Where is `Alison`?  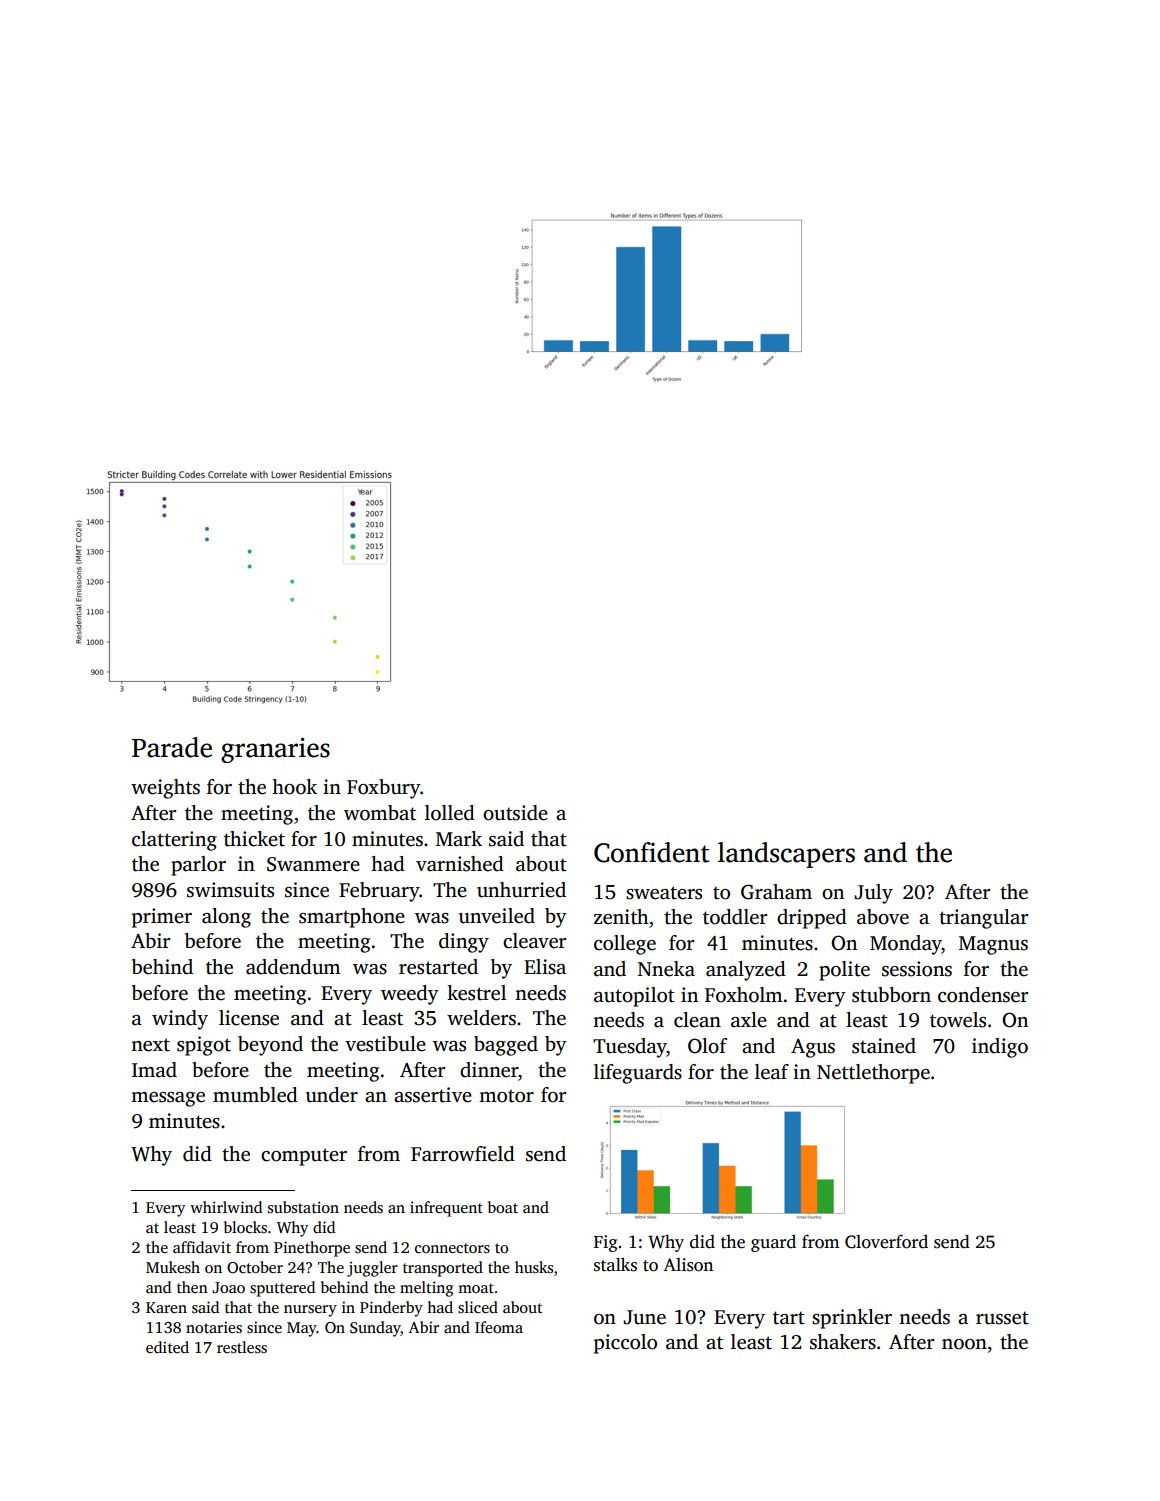
Alison is located at coordinates (688, 1265).
